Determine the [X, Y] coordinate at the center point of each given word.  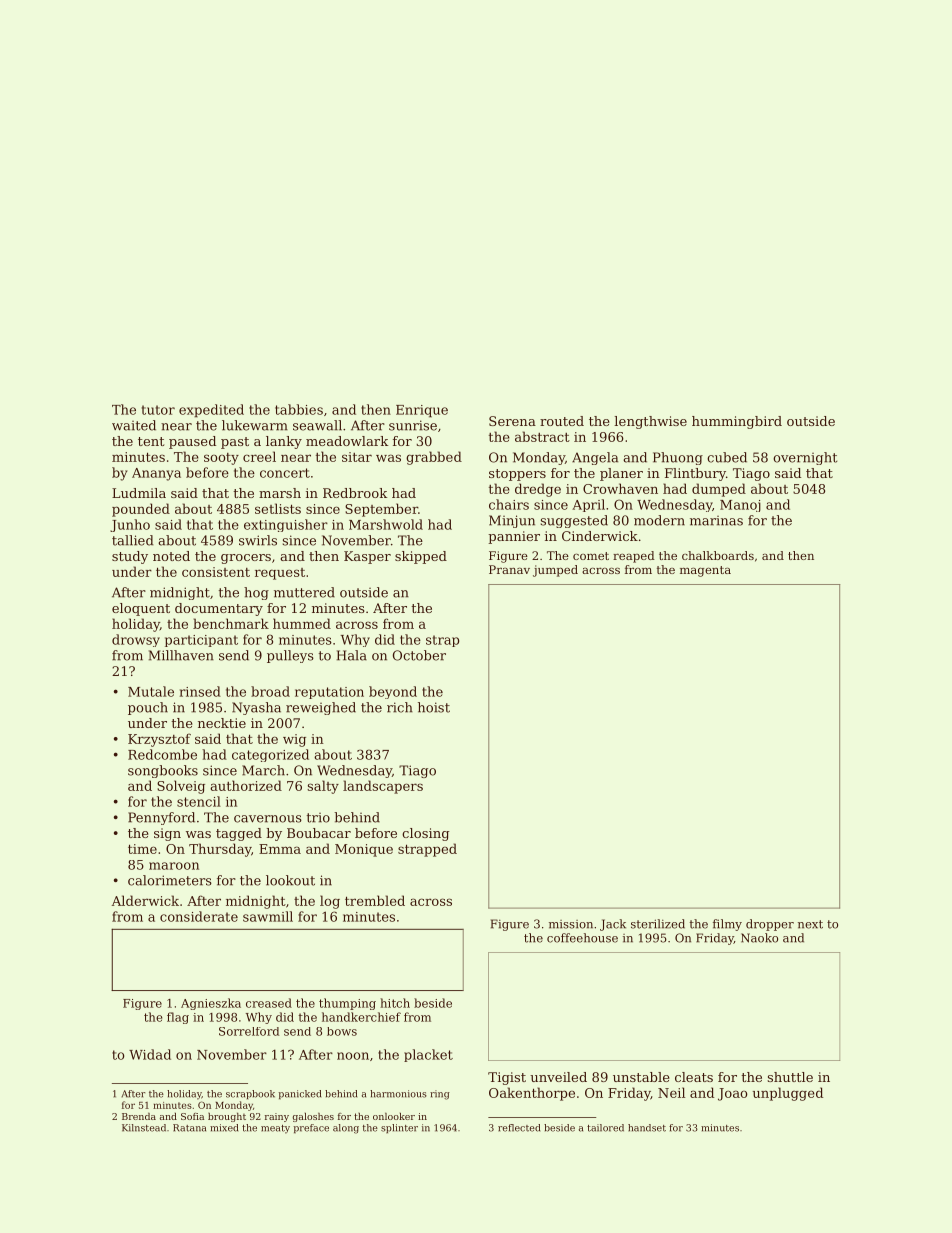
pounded [141, 510]
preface [311, 1128]
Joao [733, 1094]
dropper [770, 925]
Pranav [509, 569]
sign [167, 834]
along [346, 1129]
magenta [705, 571]
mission [571, 924]
